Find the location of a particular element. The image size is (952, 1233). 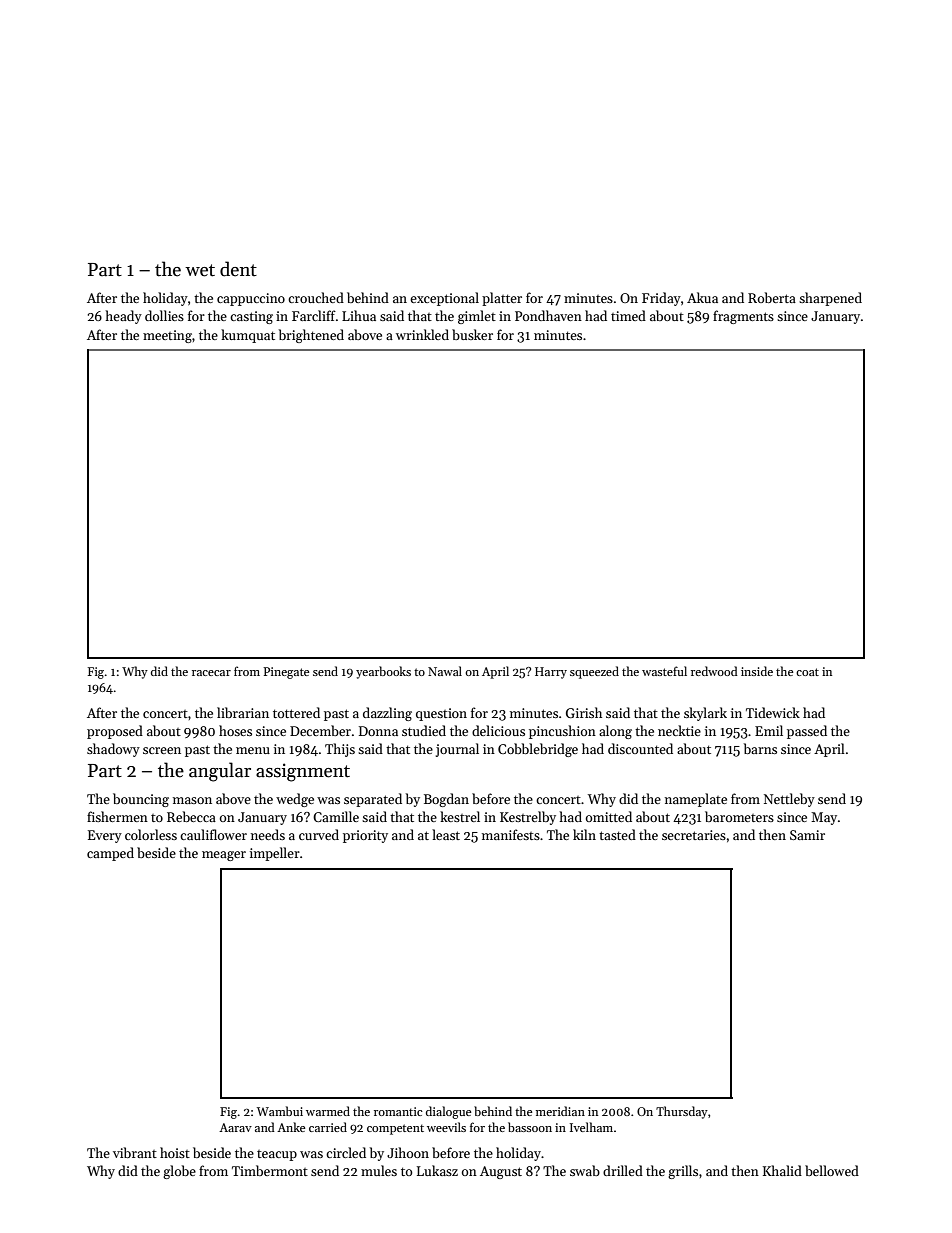

priority is located at coordinates (365, 836).
